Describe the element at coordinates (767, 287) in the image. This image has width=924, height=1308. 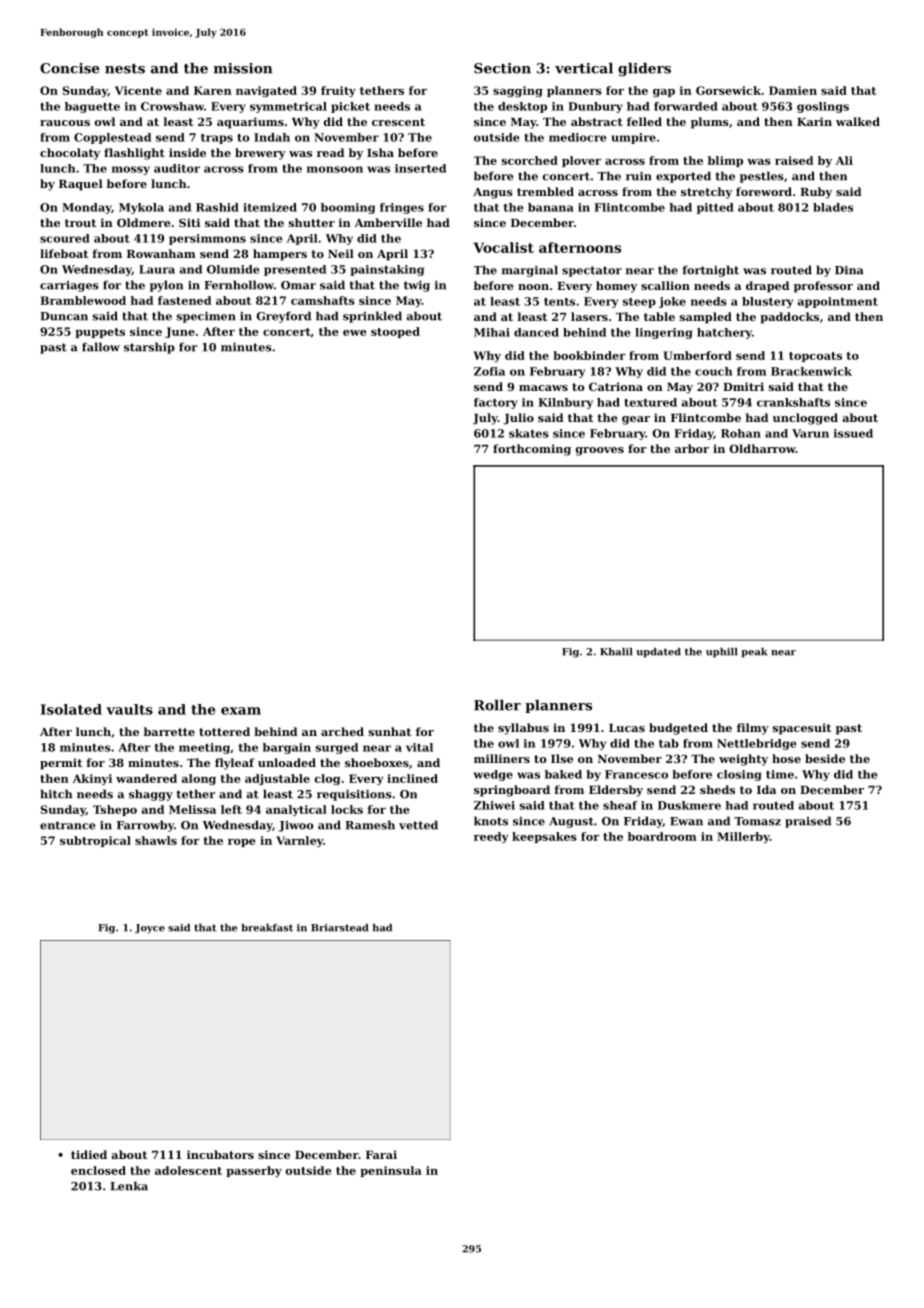
I see `draped` at that location.
